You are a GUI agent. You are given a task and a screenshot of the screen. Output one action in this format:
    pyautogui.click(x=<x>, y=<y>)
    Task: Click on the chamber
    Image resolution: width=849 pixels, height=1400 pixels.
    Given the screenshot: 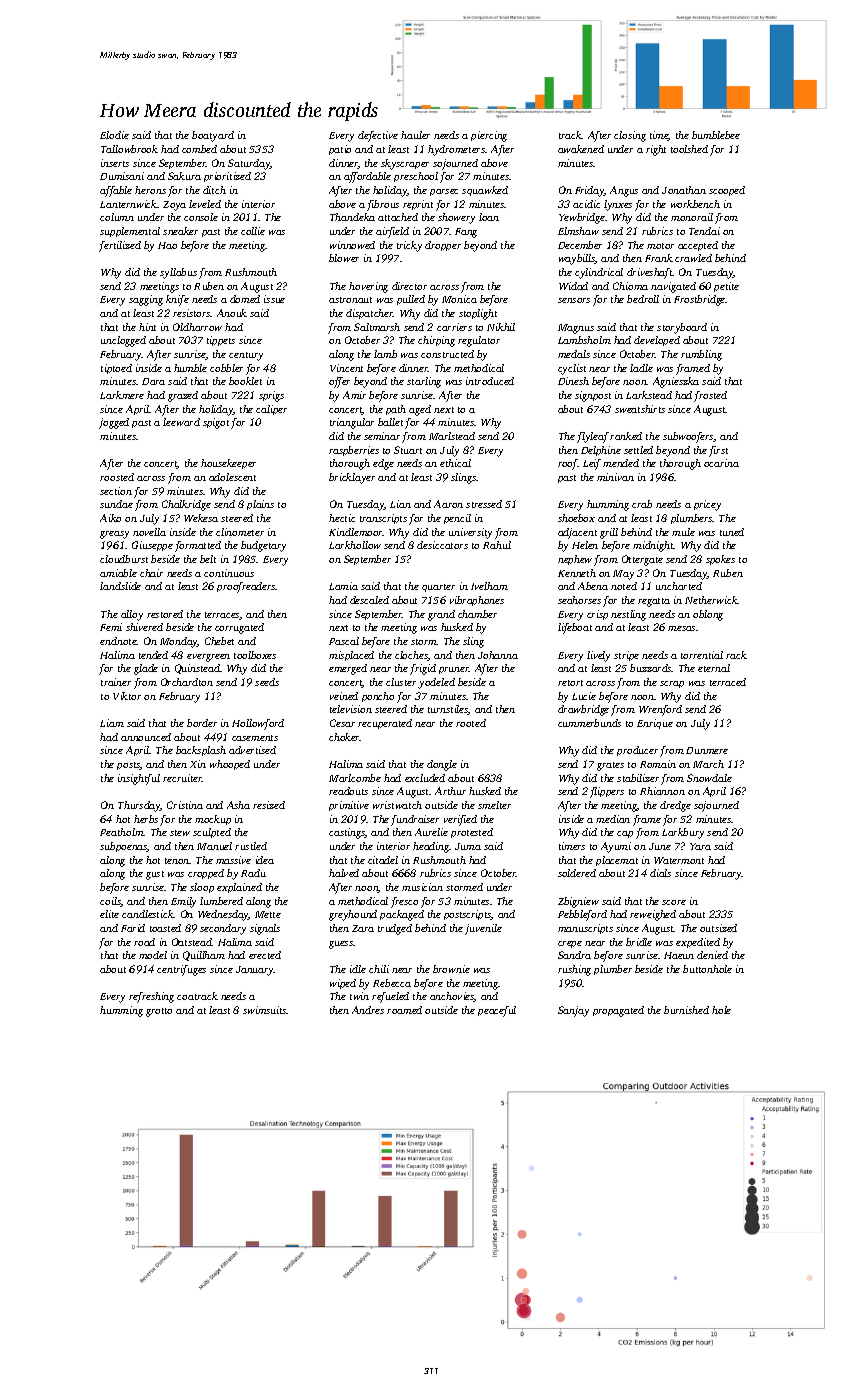 What is the action you would take?
    pyautogui.click(x=477, y=614)
